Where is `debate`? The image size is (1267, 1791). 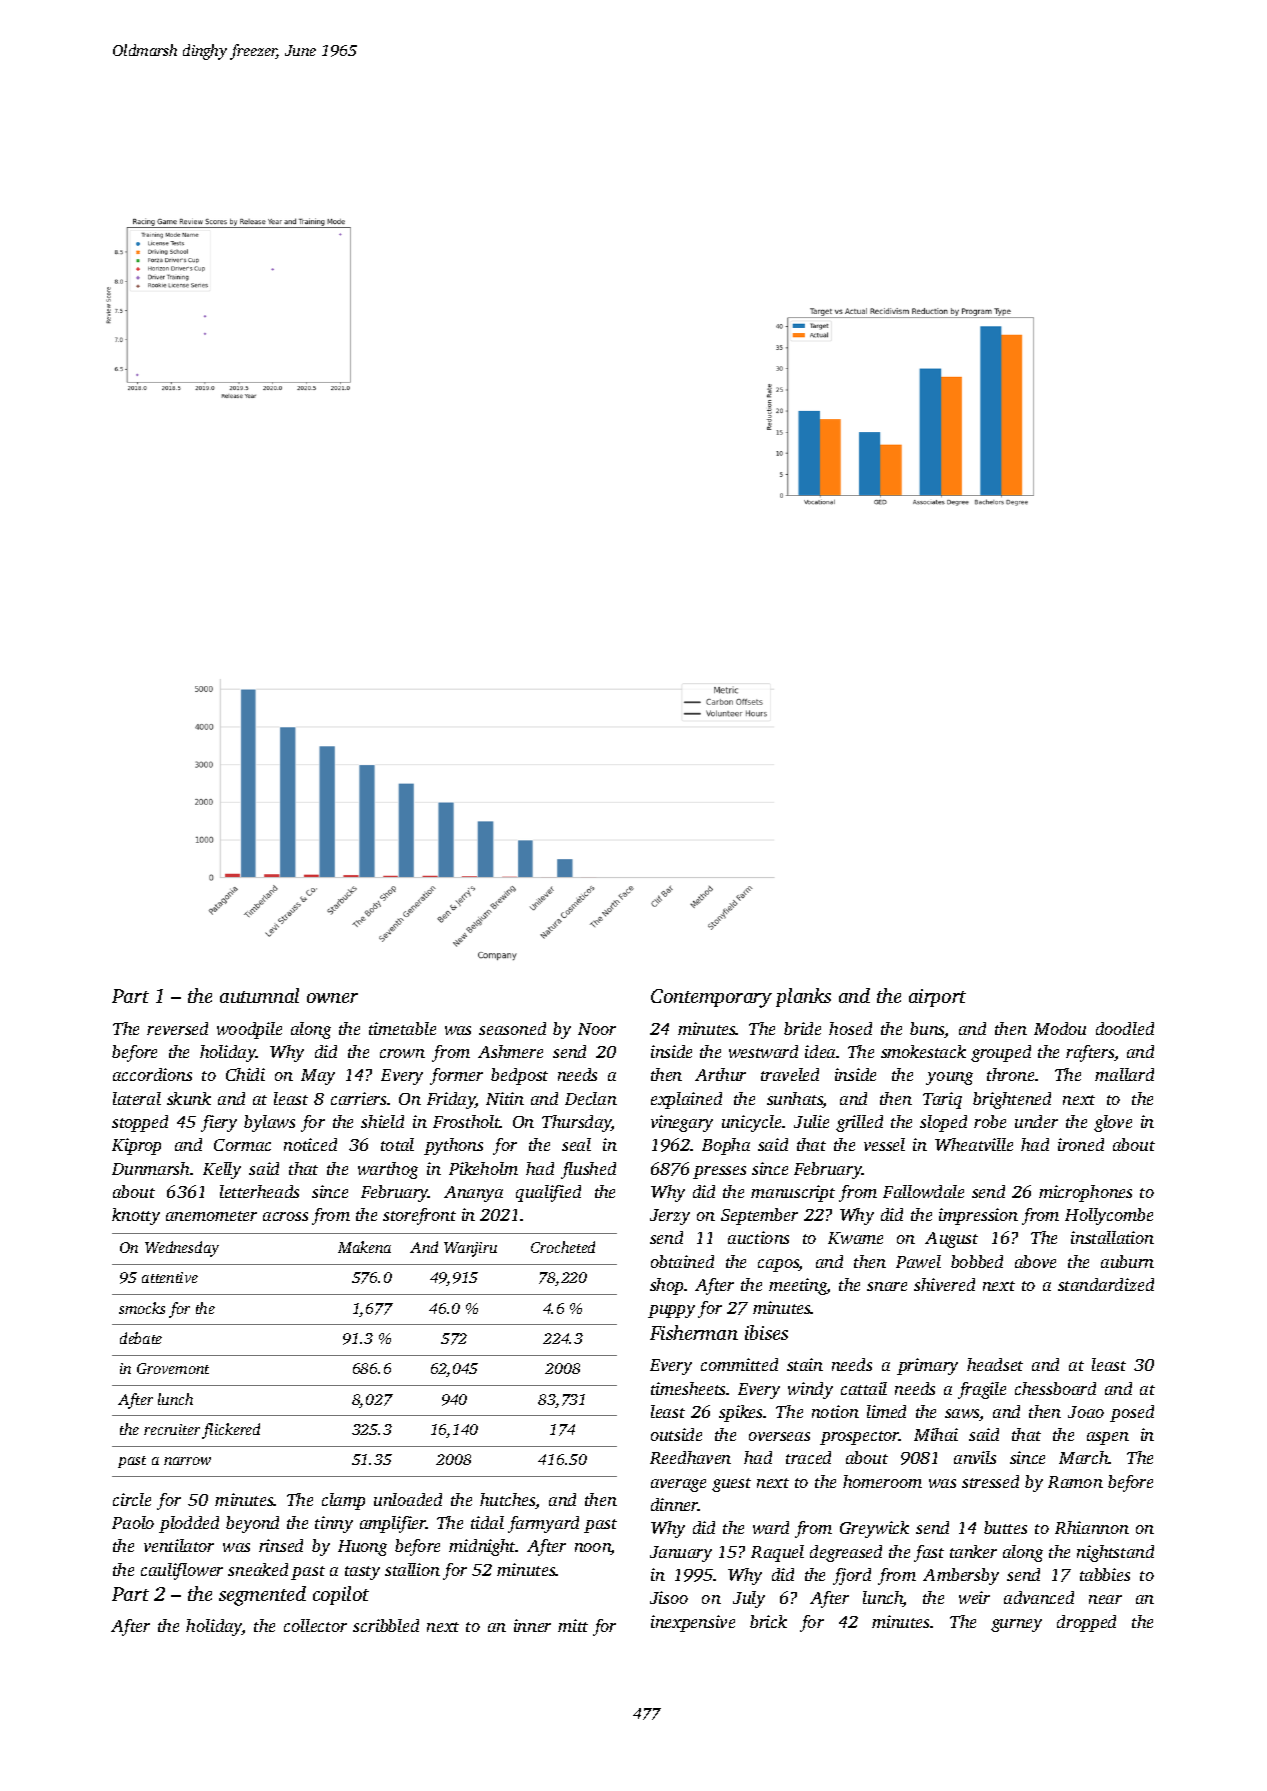 debate is located at coordinates (141, 1338).
